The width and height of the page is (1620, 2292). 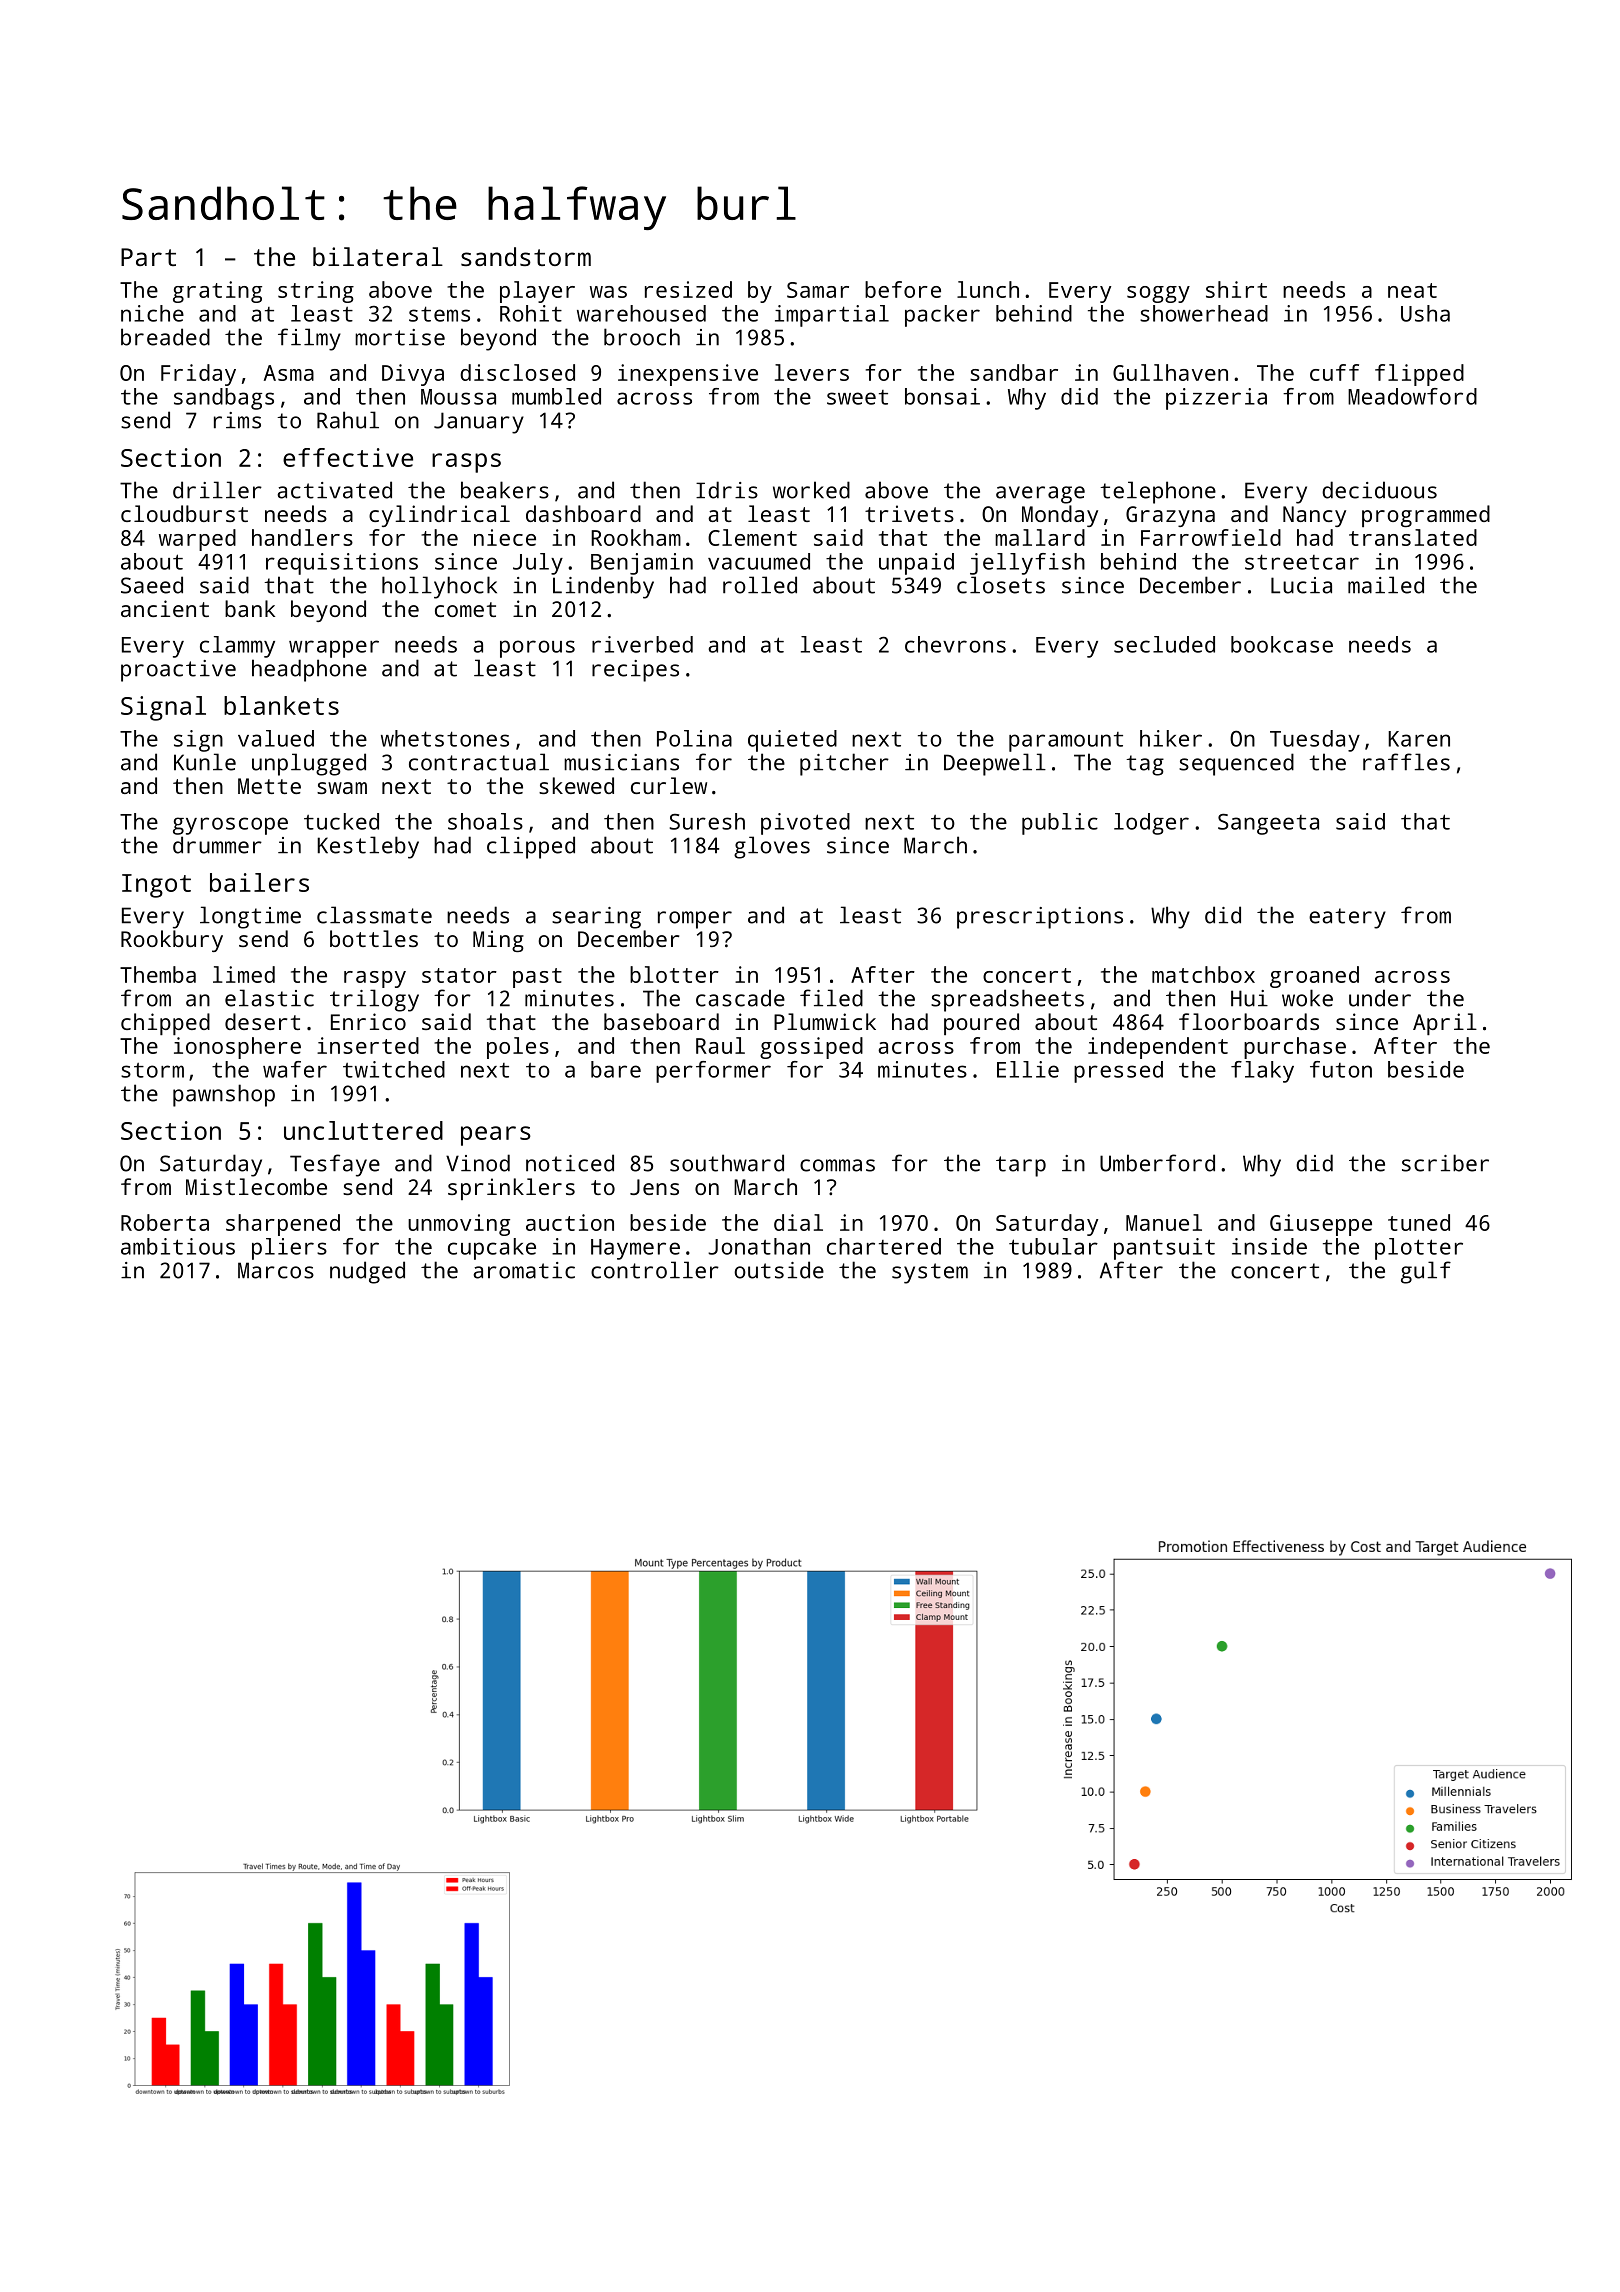 What do you see at coordinates (1347, 918) in the page?
I see `eatery` at bounding box center [1347, 918].
